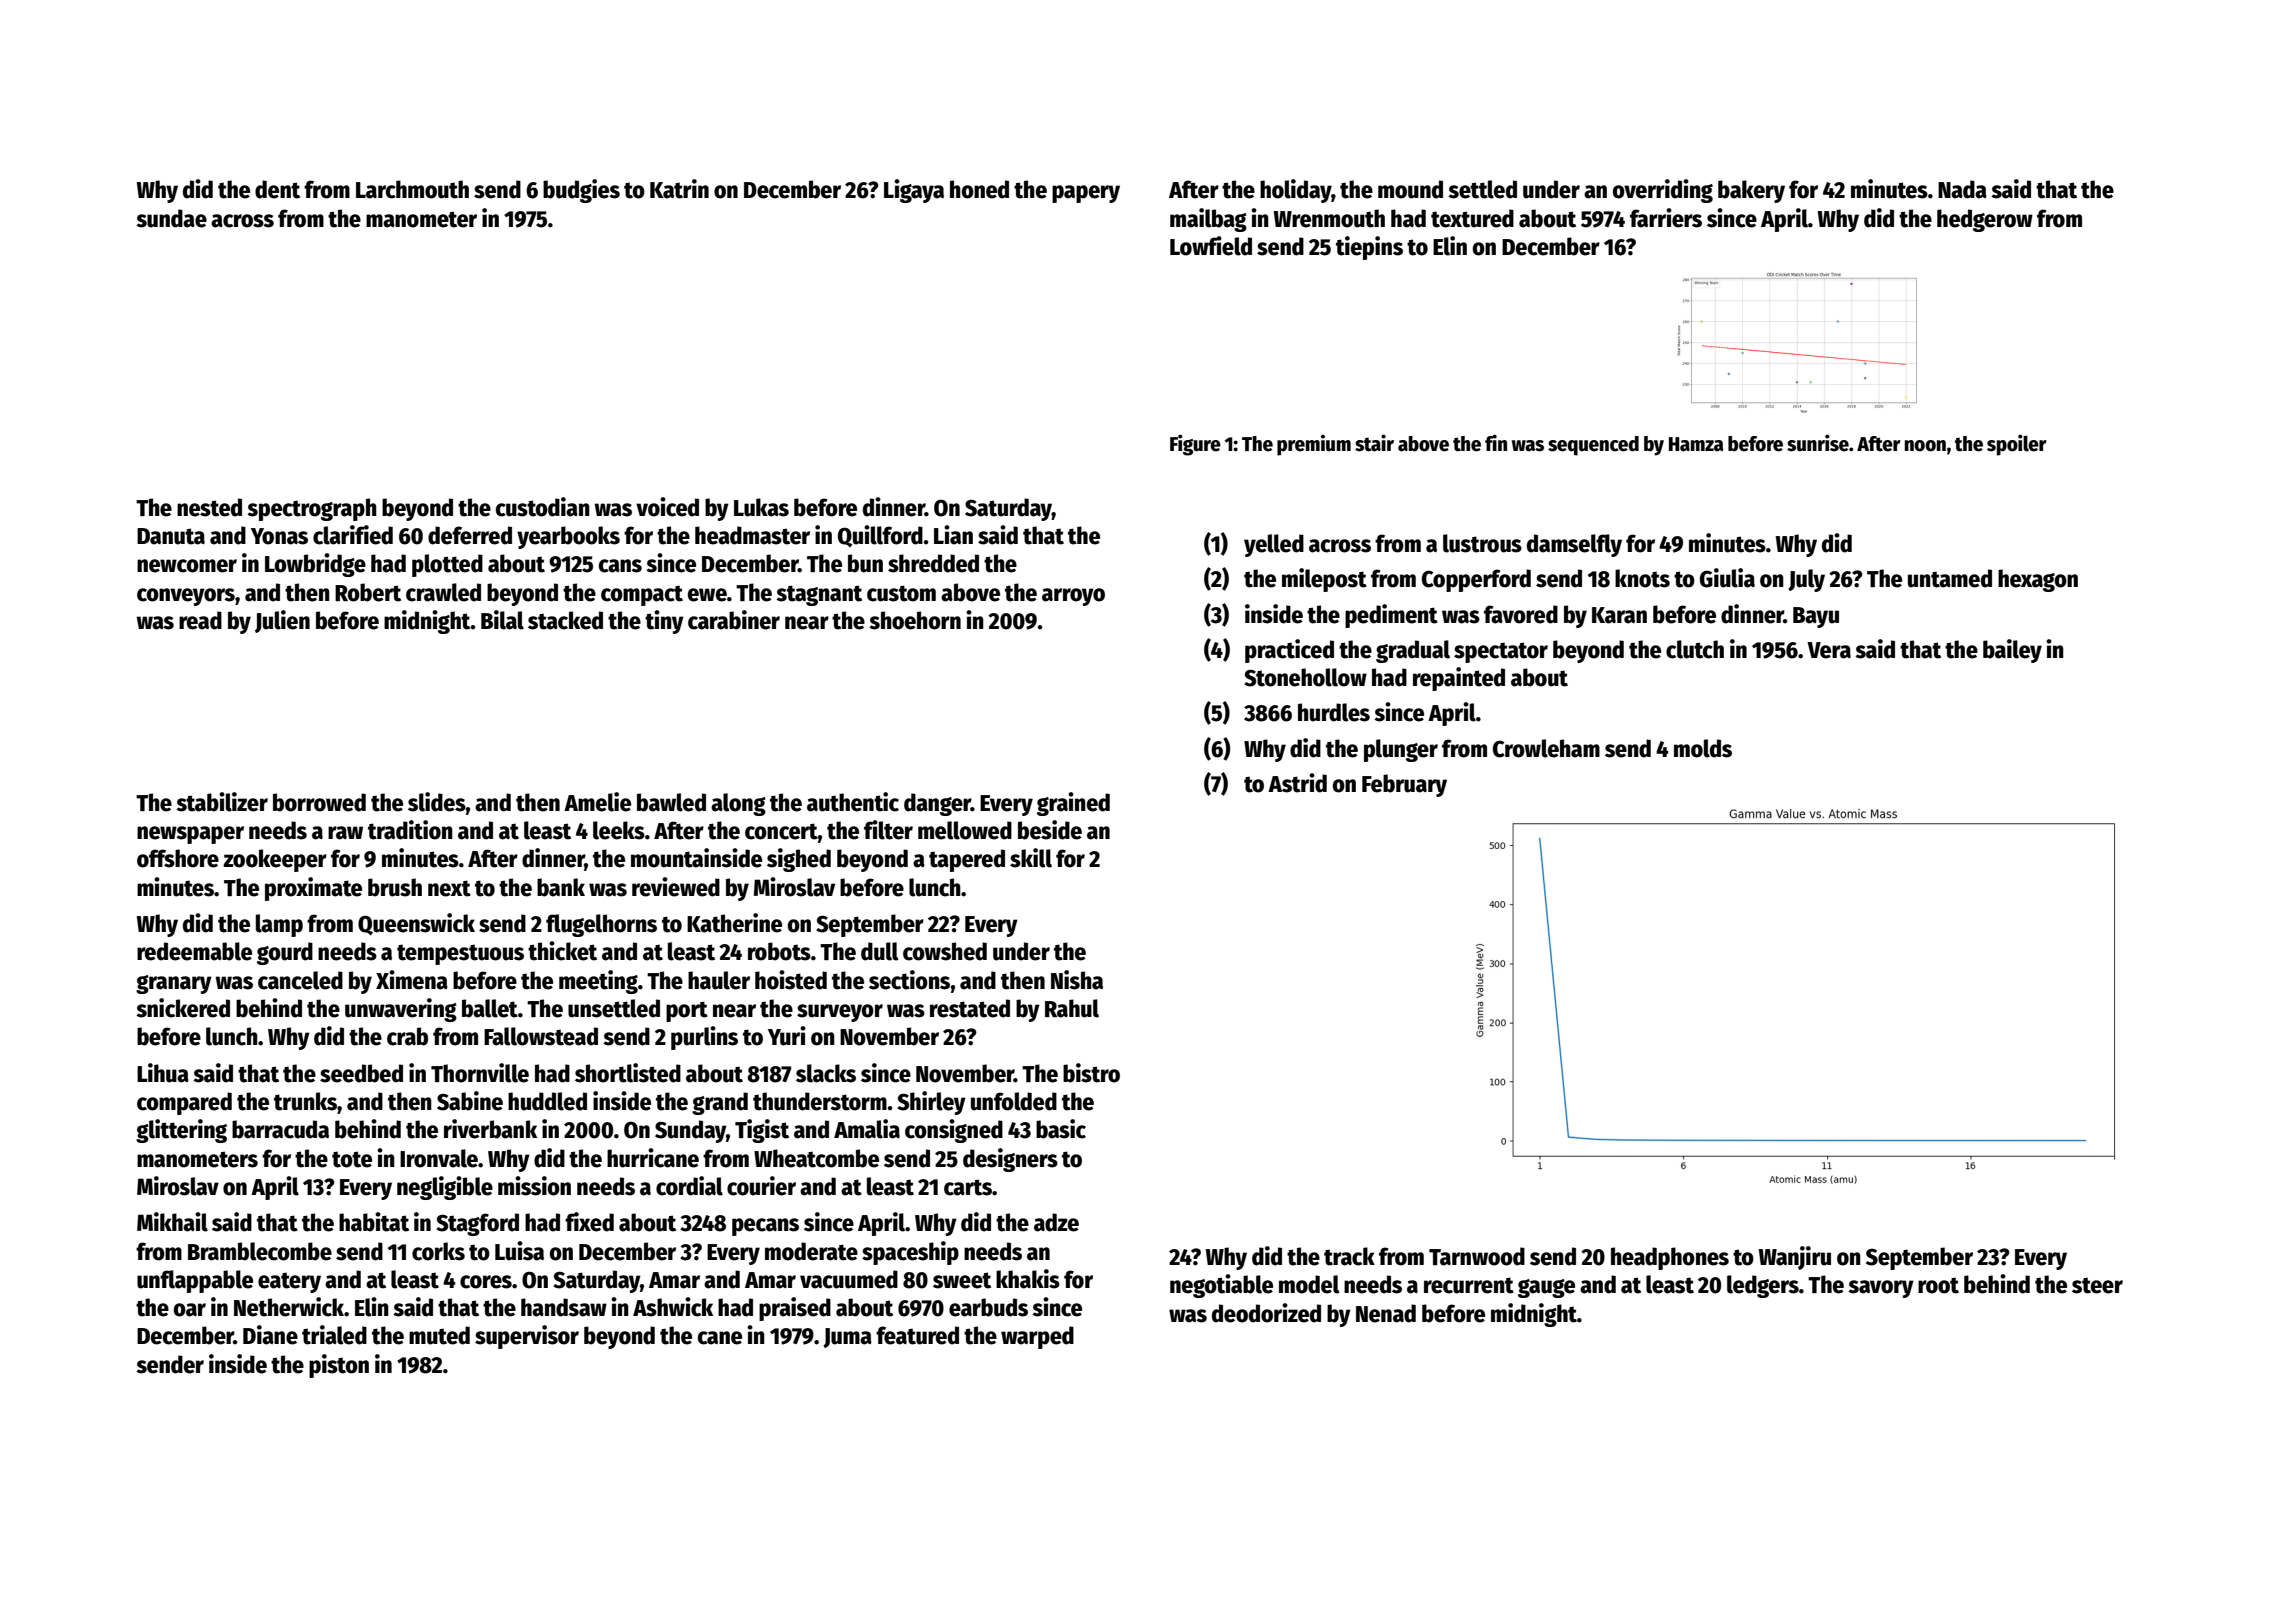  I want to click on bistro, so click(1091, 1073).
